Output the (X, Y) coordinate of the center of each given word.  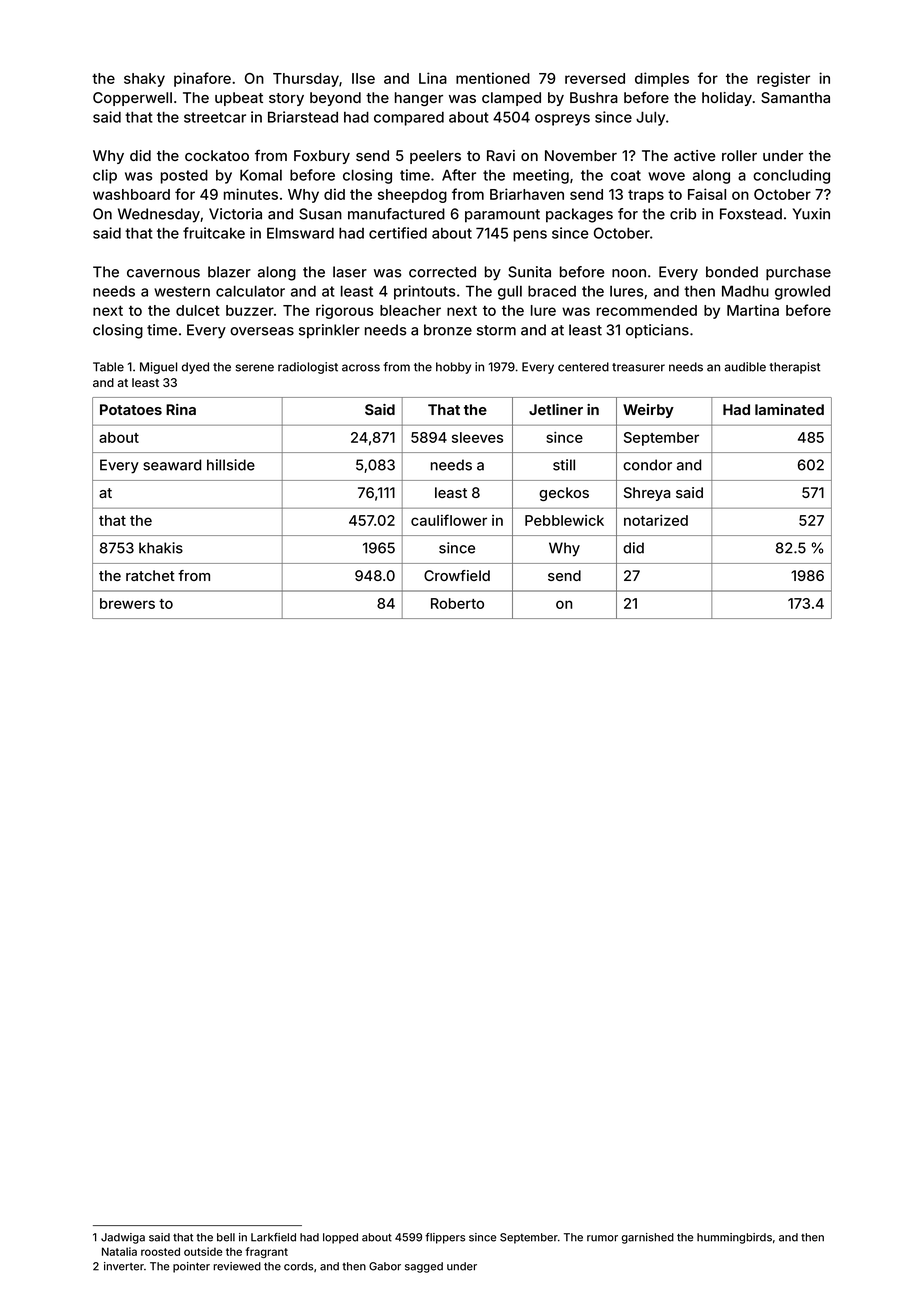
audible (745, 367)
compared (409, 118)
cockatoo (217, 155)
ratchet (150, 575)
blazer (229, 272)
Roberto (457, 603)
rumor (602, 1238)
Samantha (795, 97)
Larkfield (273, 1237)
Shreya (647, 494)
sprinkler (329, 331)
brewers (127, 603)
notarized (656, 520)
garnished (647, 1238)
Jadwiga (123, 1238)
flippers (445, 1238)
